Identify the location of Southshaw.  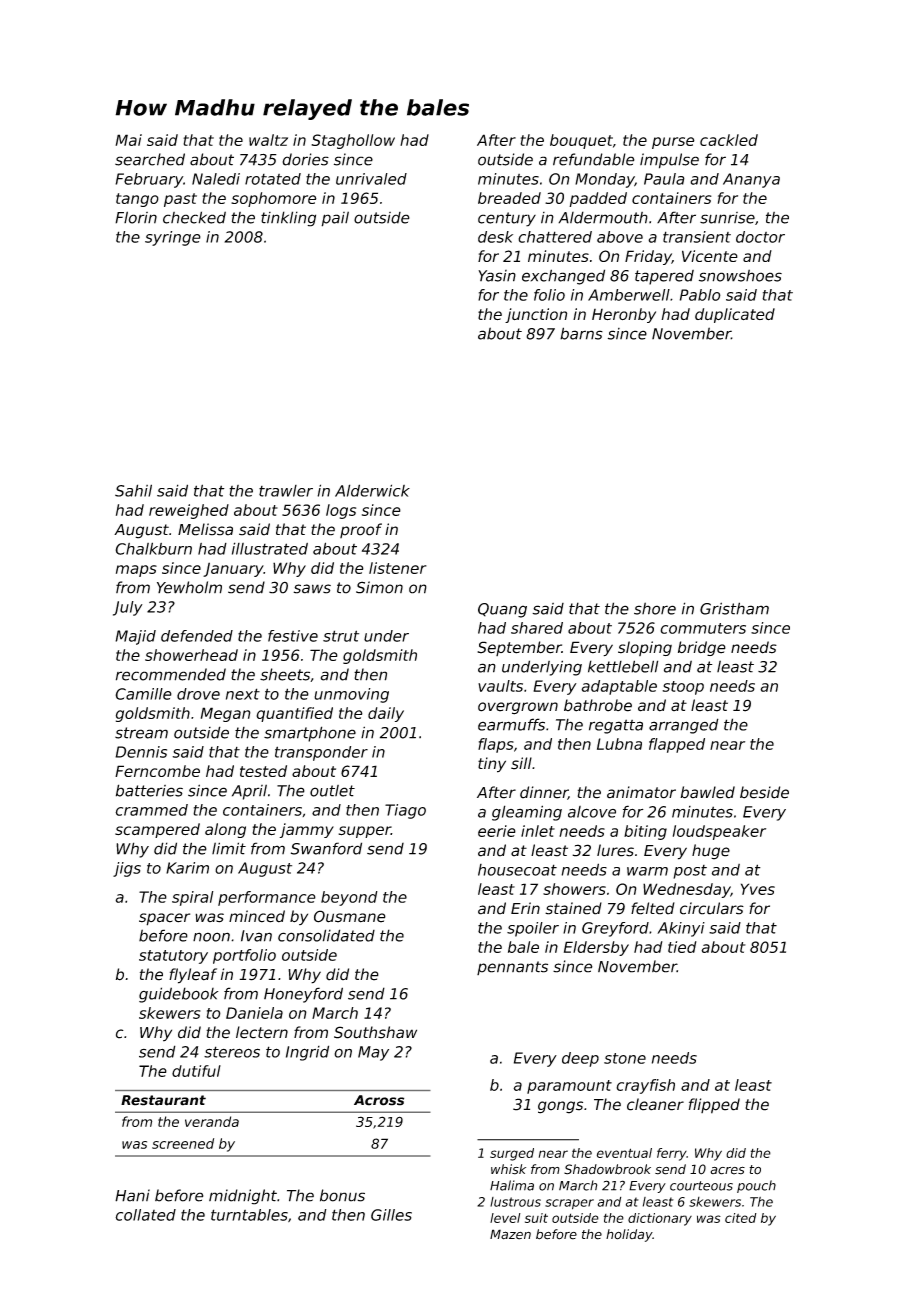
(375, 1032).
